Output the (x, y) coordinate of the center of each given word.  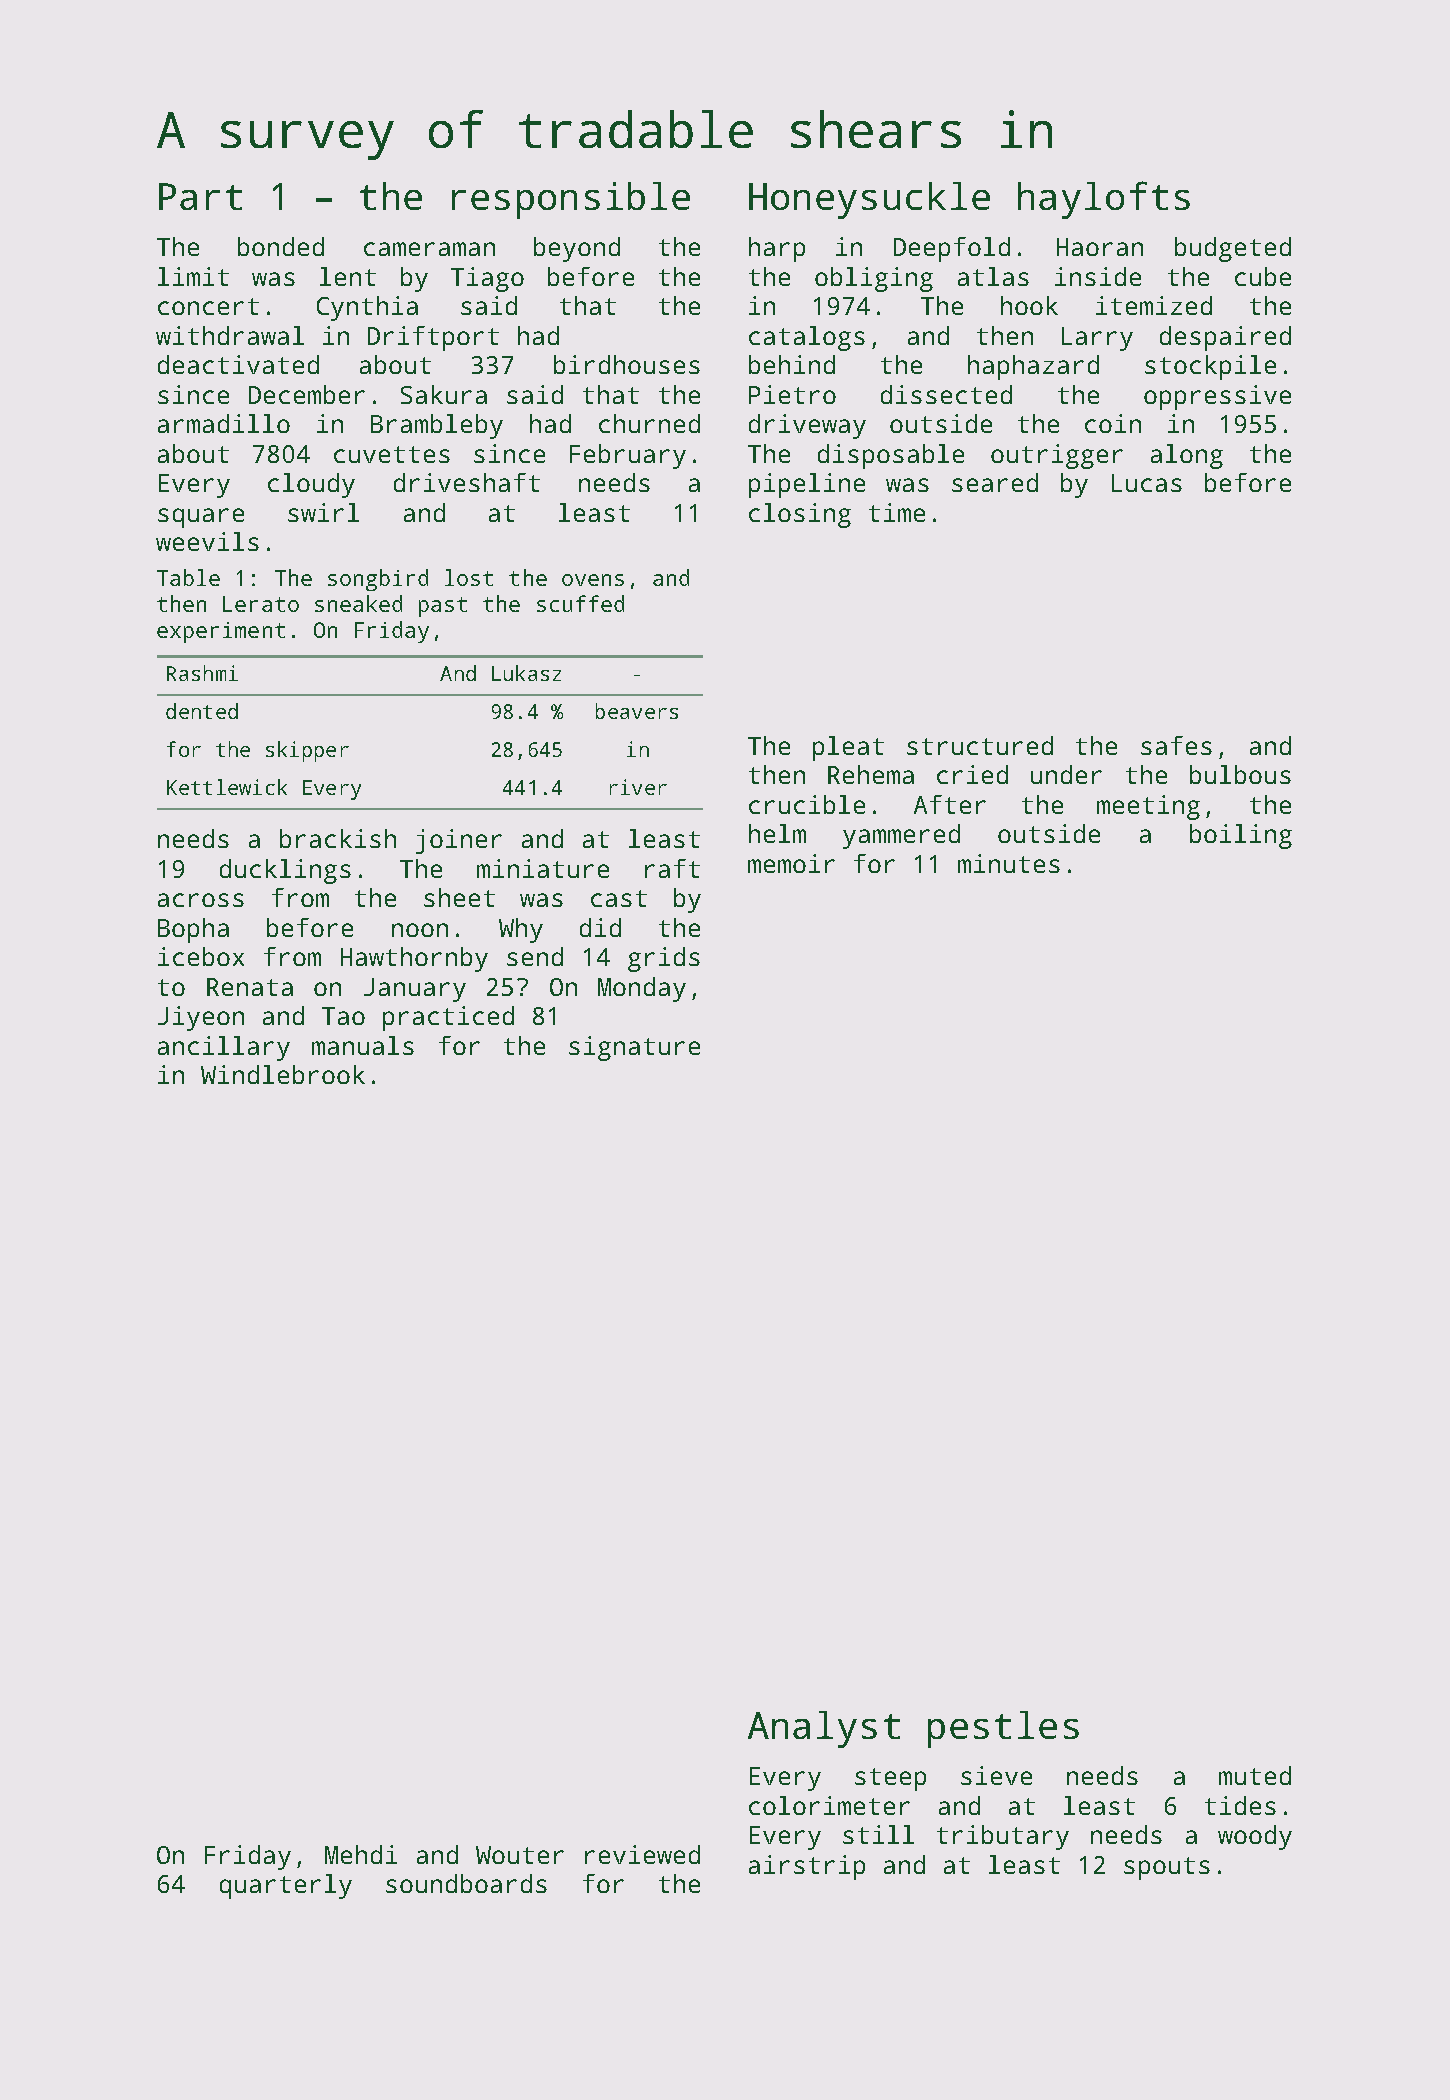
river (638, 787)
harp (777, 249)
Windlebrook (283, 1074)
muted (1255, 1775)
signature (634, 1048)
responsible (571, 200)
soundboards (466, 1883)
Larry (1097, 339)
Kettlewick (227, 787)
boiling (1241, 836)
